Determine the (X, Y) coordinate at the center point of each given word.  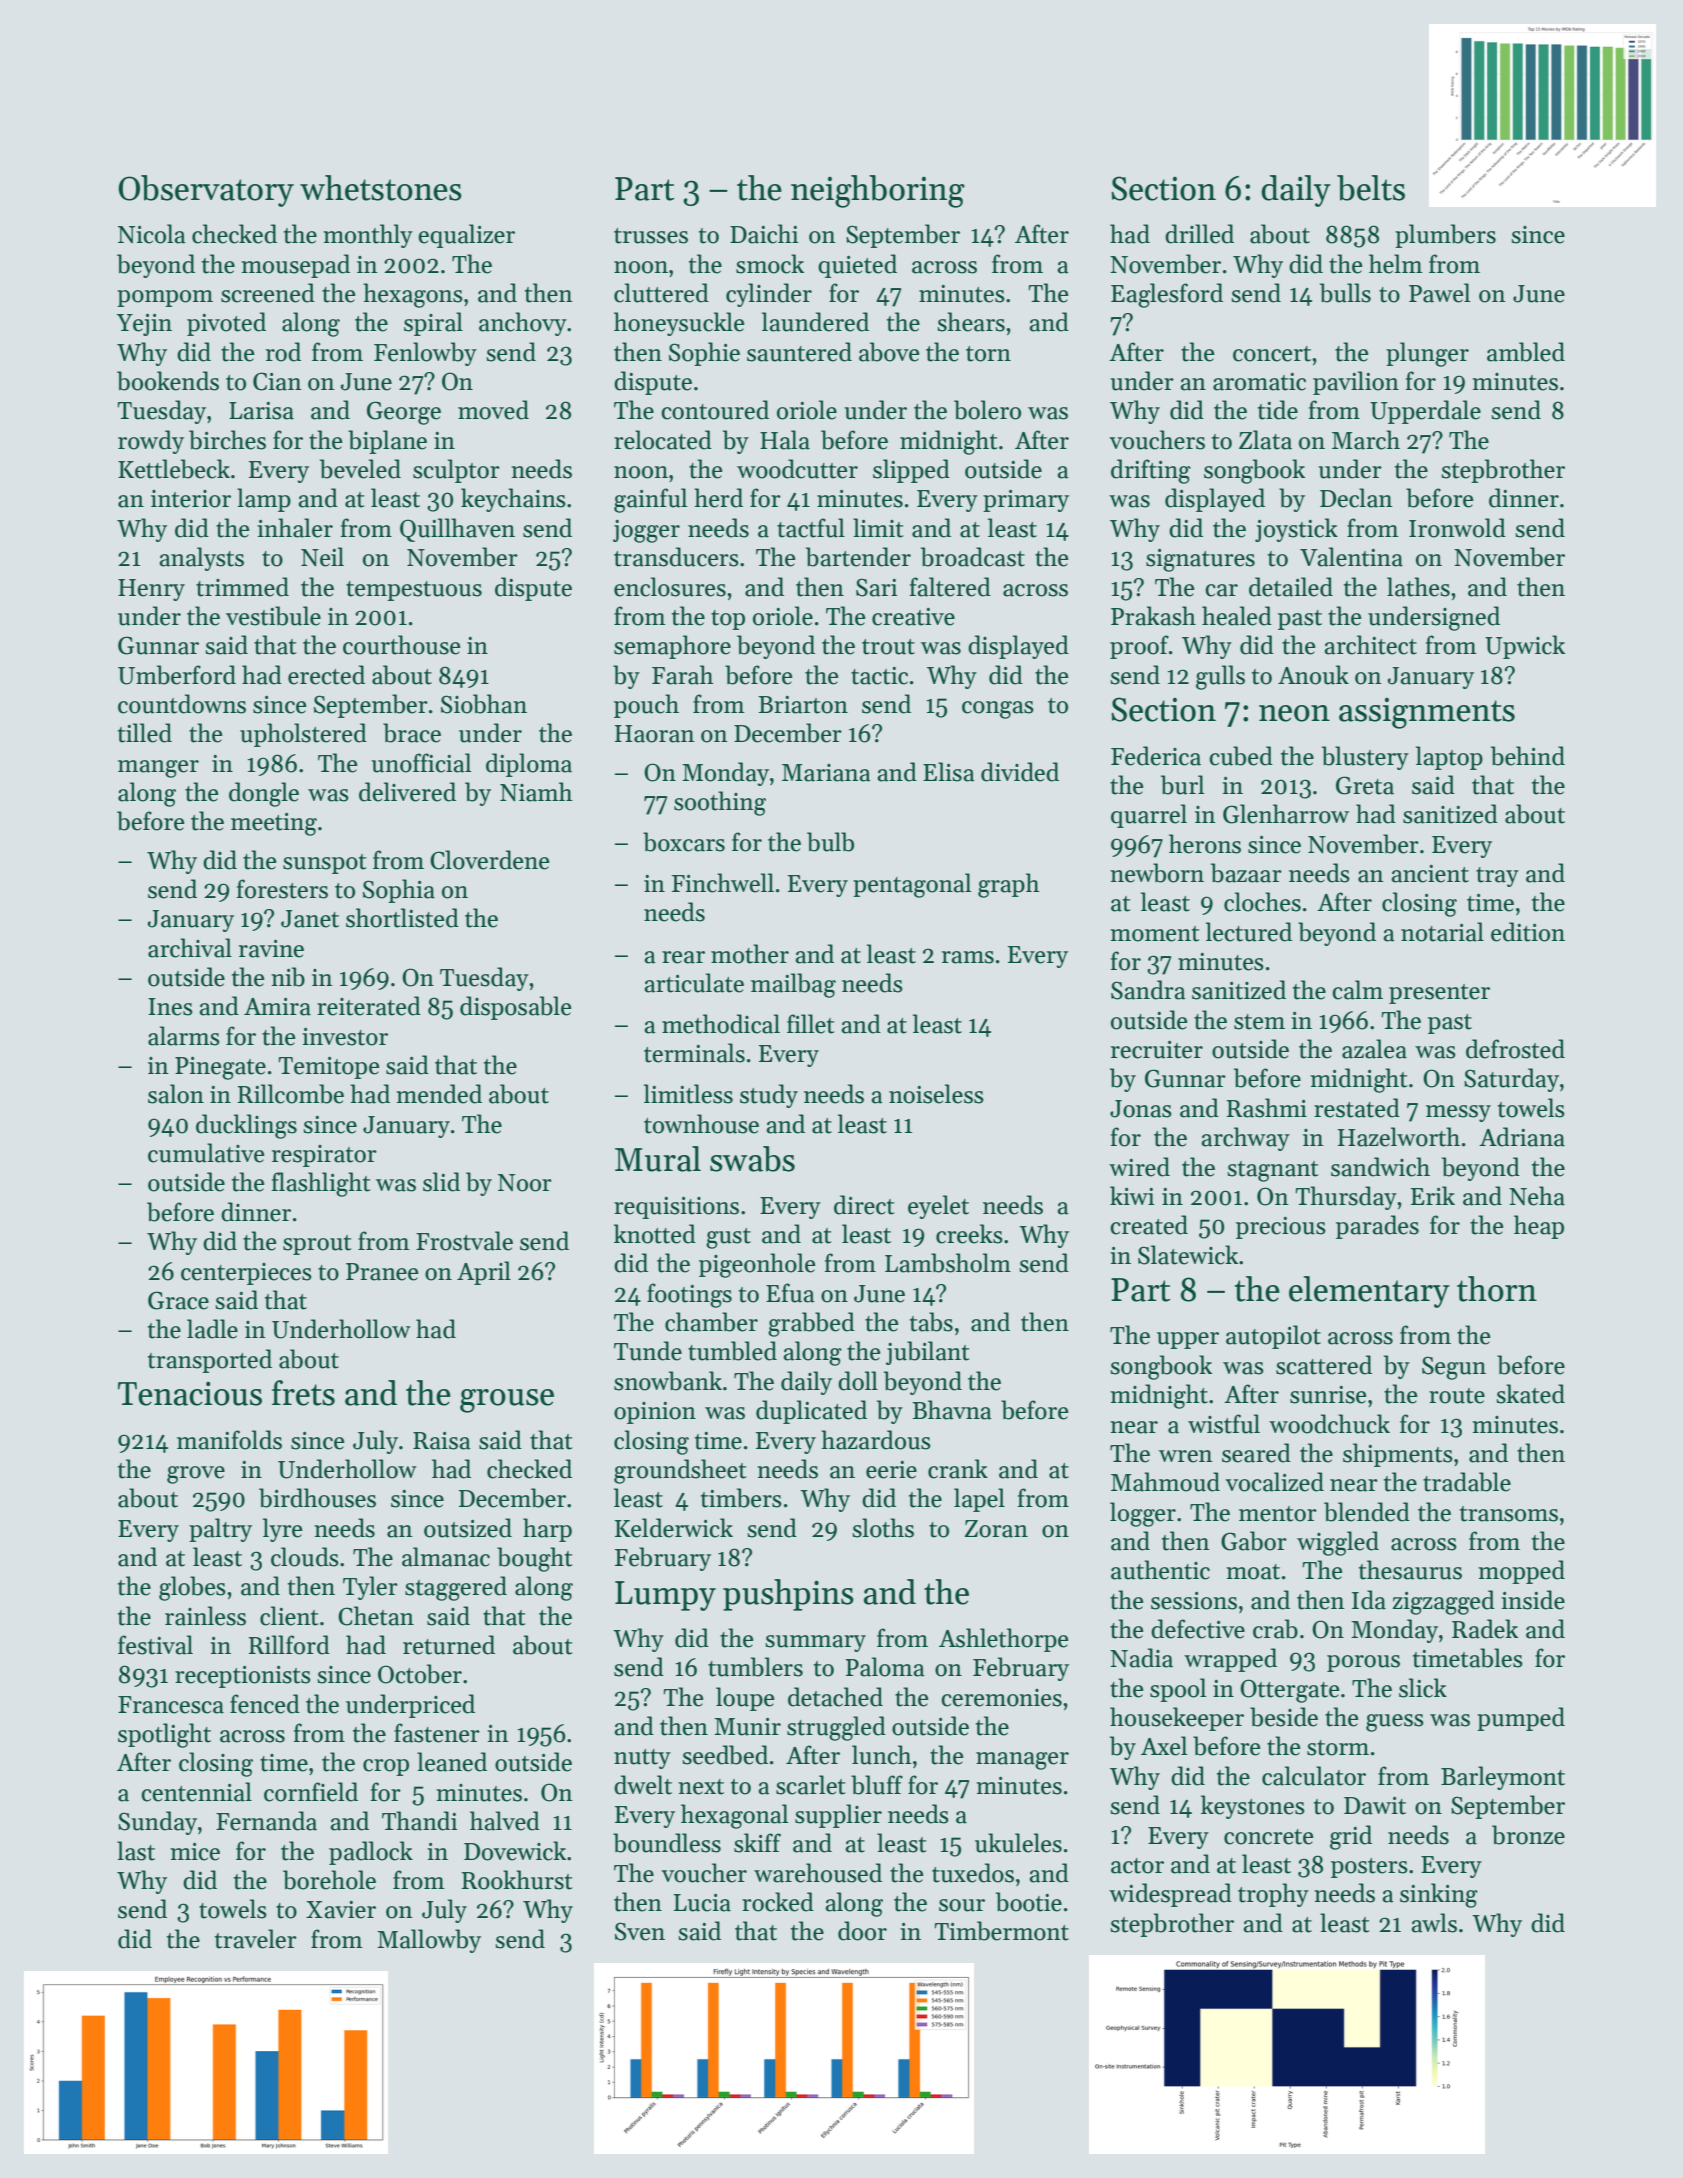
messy (1458, 1113)
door (862, 1931)
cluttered (661, 293)
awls (1434, 1923)
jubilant (927, 1353)
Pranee (382, 1272)
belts (1371, 188)
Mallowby (429, 1941)
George (404, 413)
